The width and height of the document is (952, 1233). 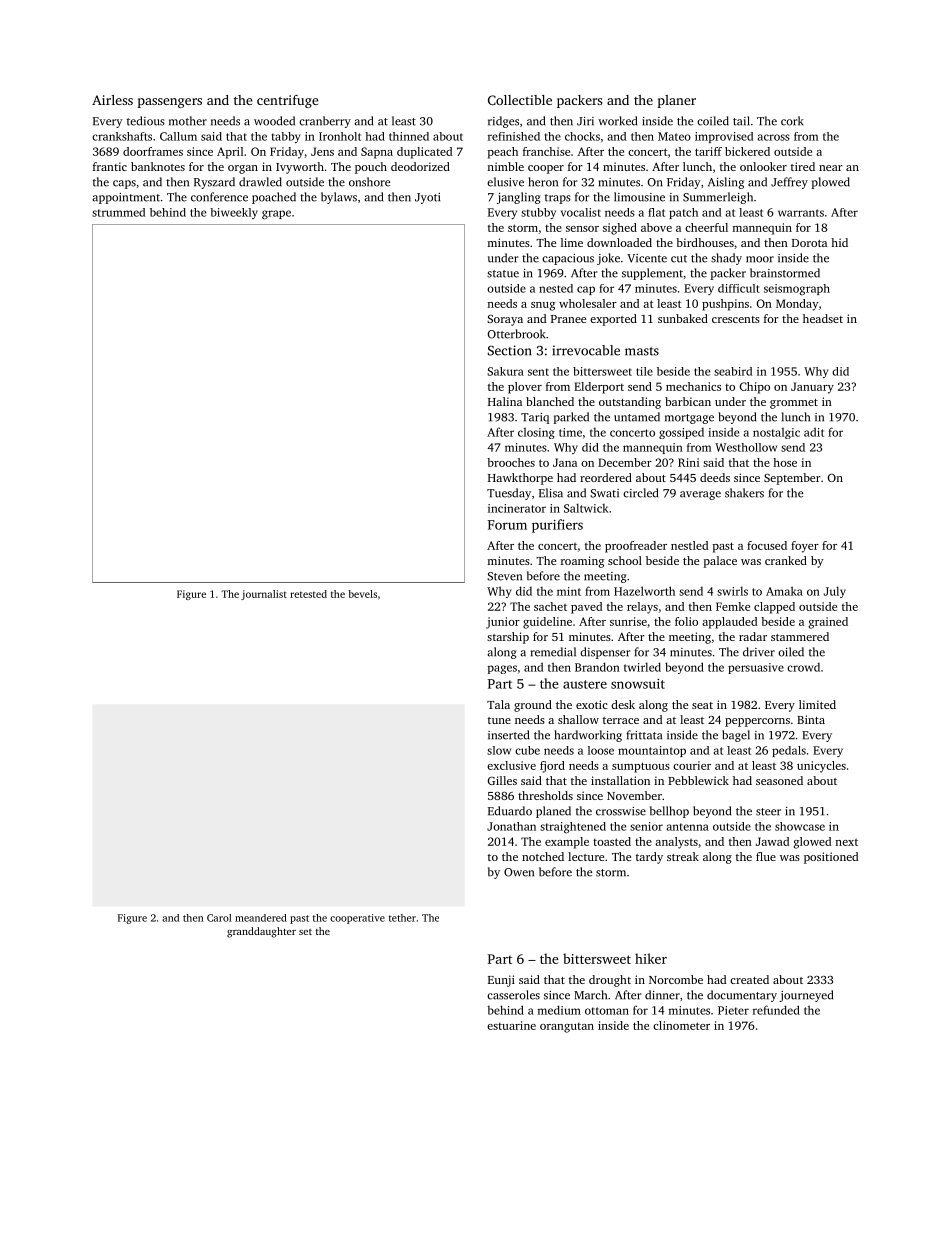 I want to click on granddaughter, so click(x=261, y=932).
